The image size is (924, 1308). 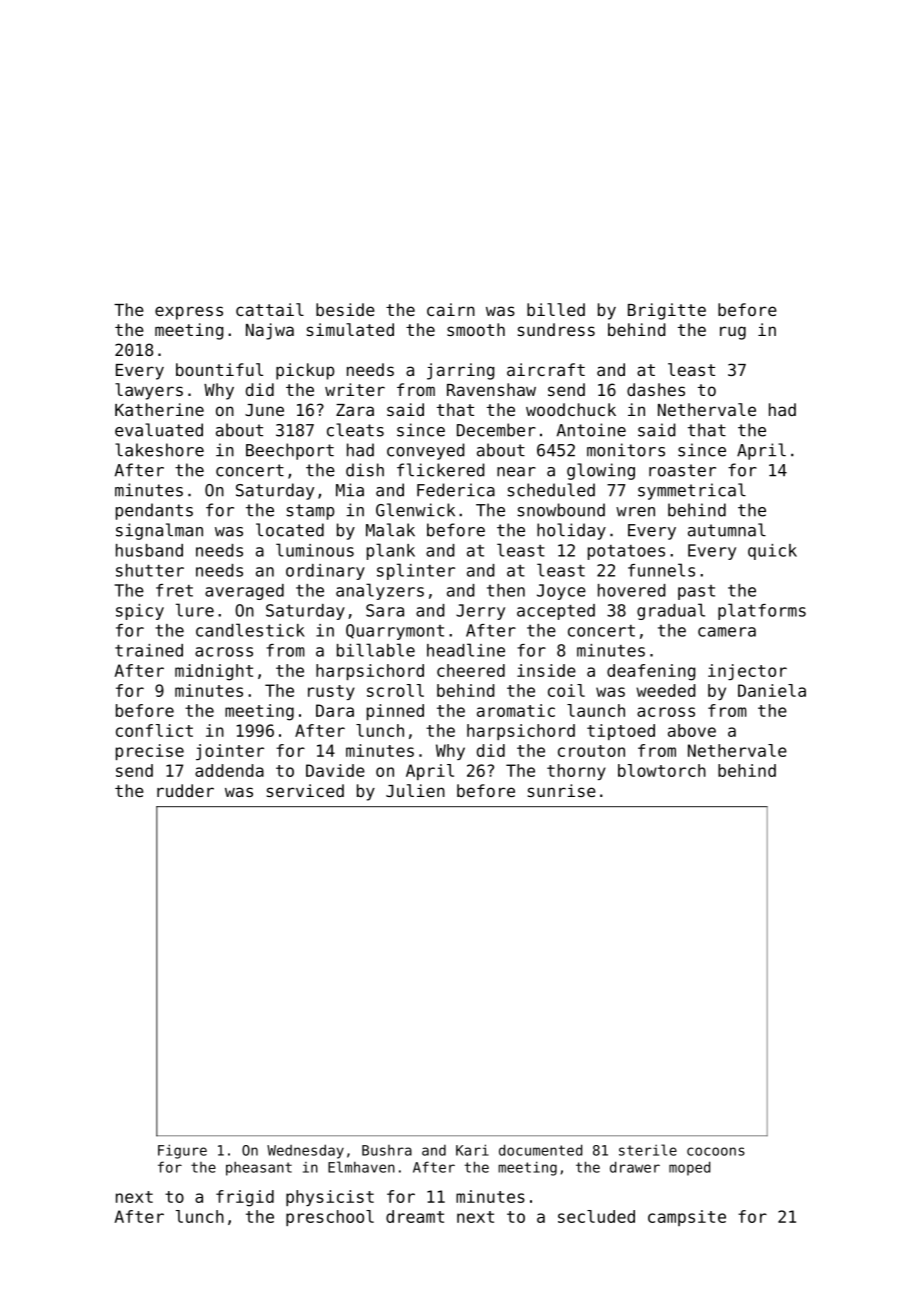 What do you see at coordinates (576, 772) in the screenshot?
I see `thorny` at bounding box center [576, 772].
